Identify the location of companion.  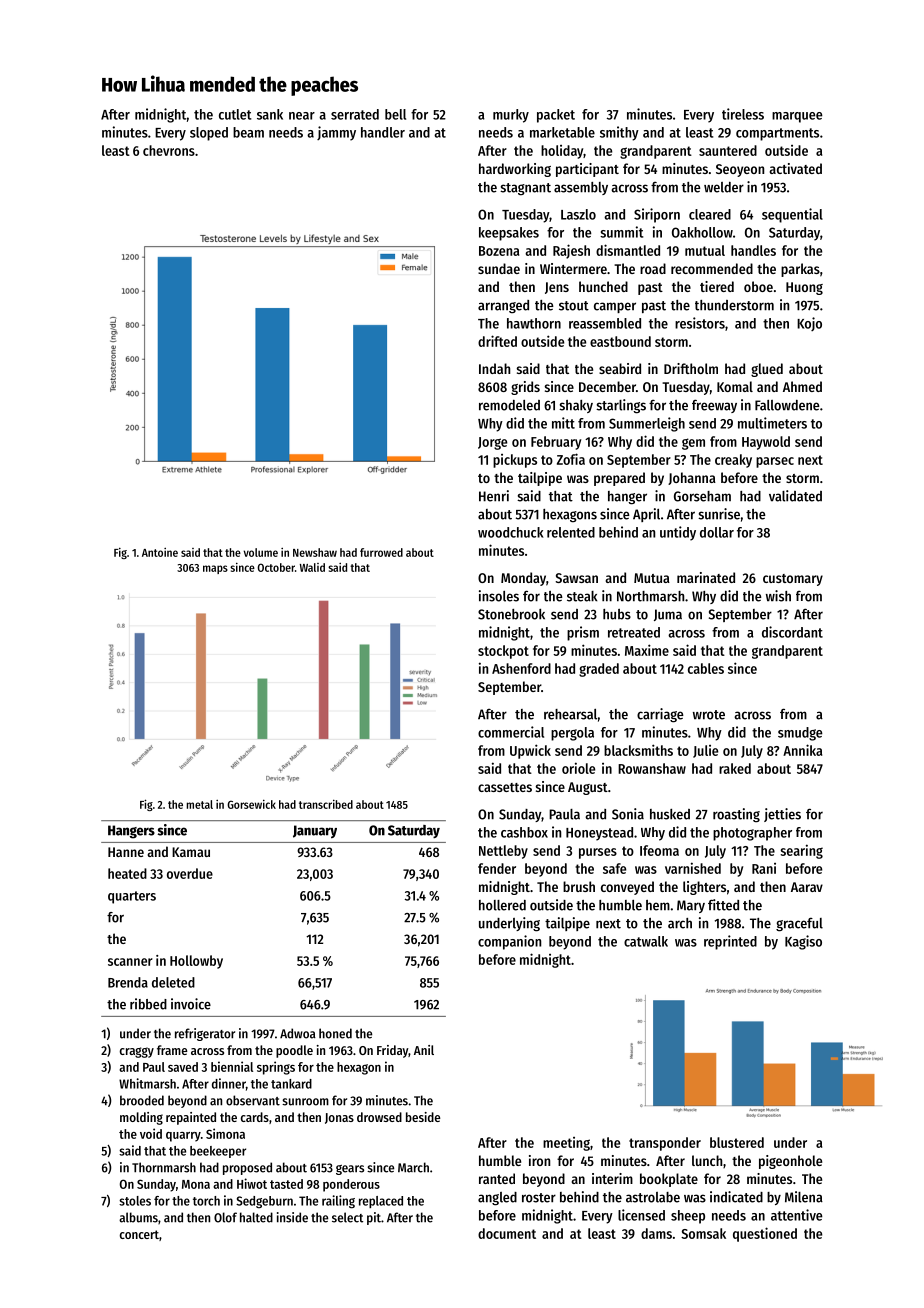
(509, 942).
